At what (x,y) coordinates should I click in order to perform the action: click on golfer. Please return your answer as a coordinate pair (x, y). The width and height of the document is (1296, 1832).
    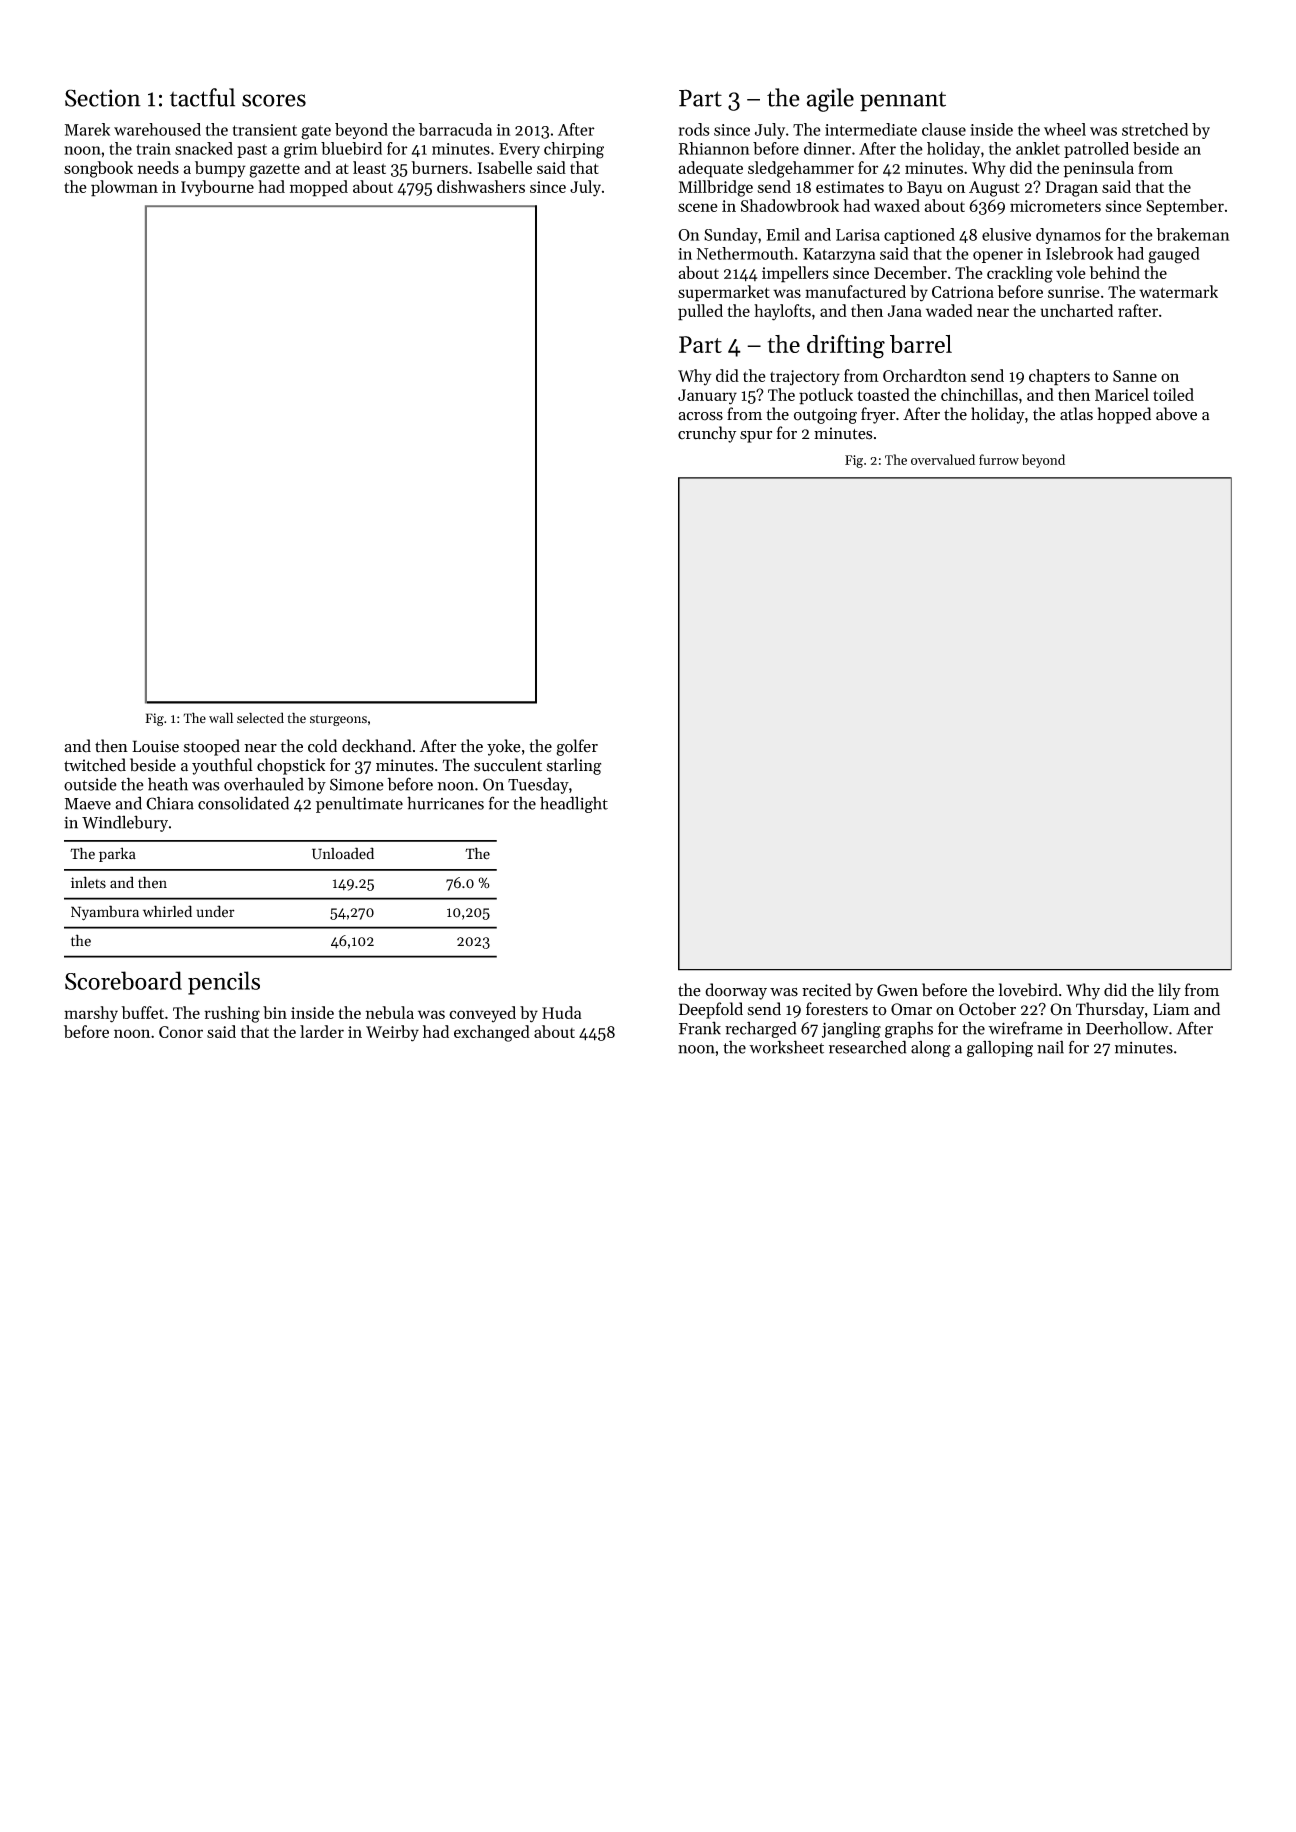
    Looking at the image, I should click on (577, 747).
